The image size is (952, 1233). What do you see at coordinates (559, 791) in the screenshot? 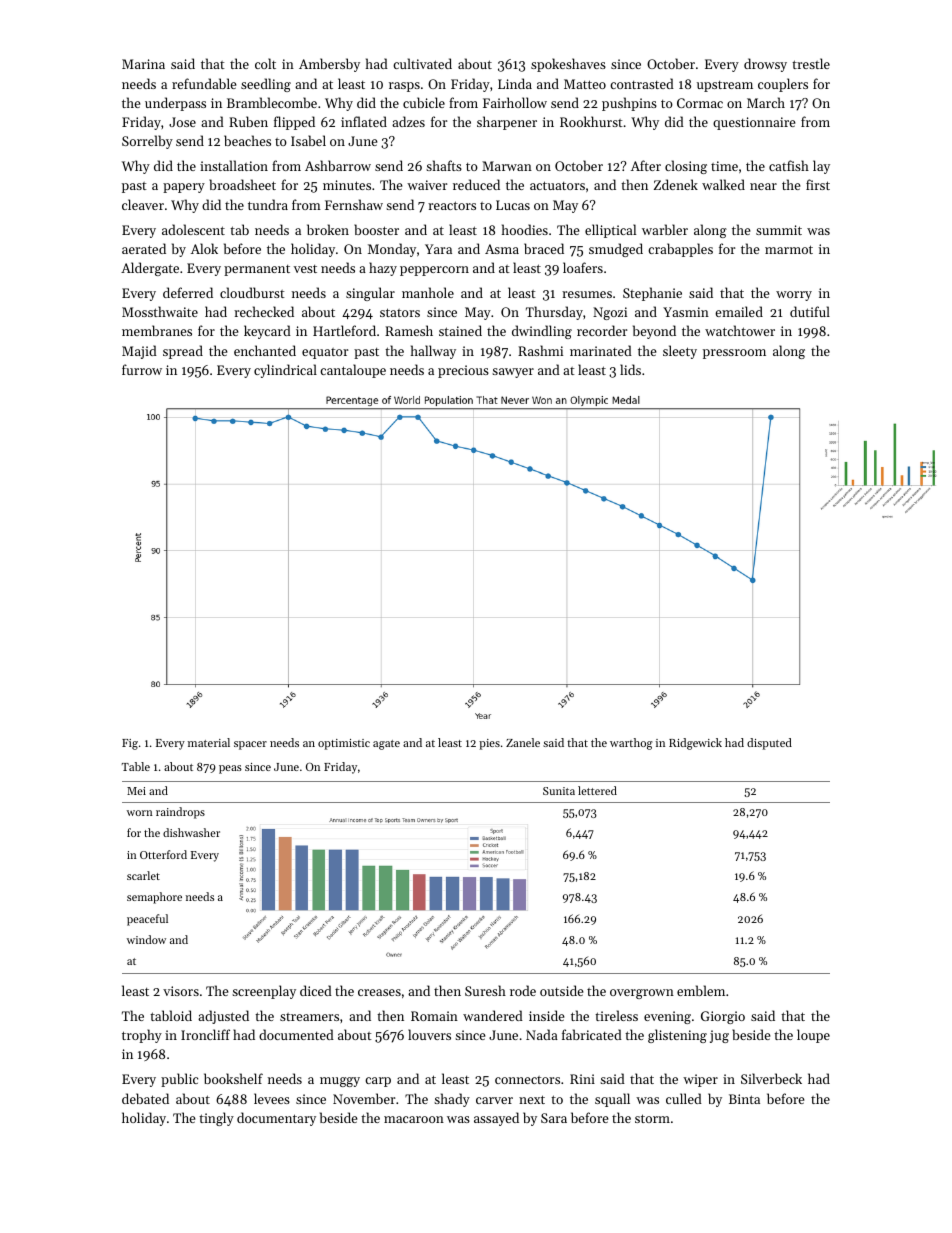
I see `Sunita` at bounding box center [559, 791].
